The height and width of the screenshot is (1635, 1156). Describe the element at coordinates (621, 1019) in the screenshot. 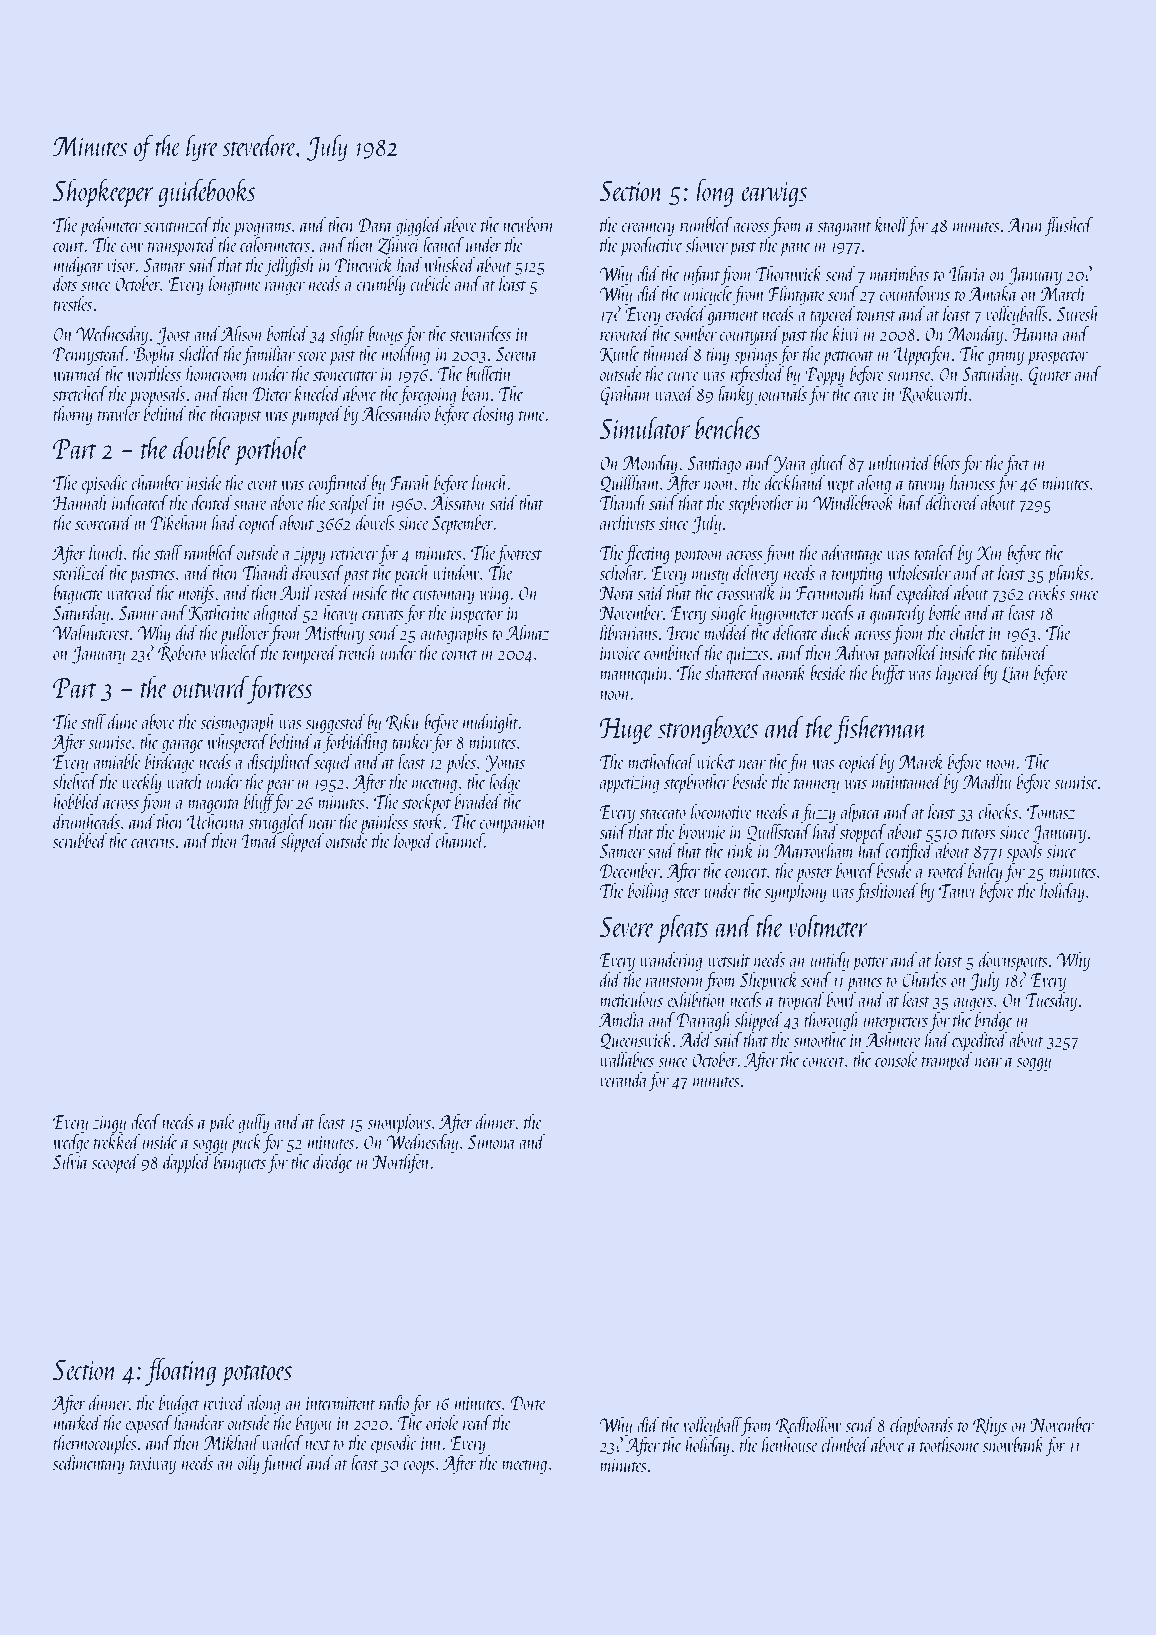

I see `Amelia` at that location.
